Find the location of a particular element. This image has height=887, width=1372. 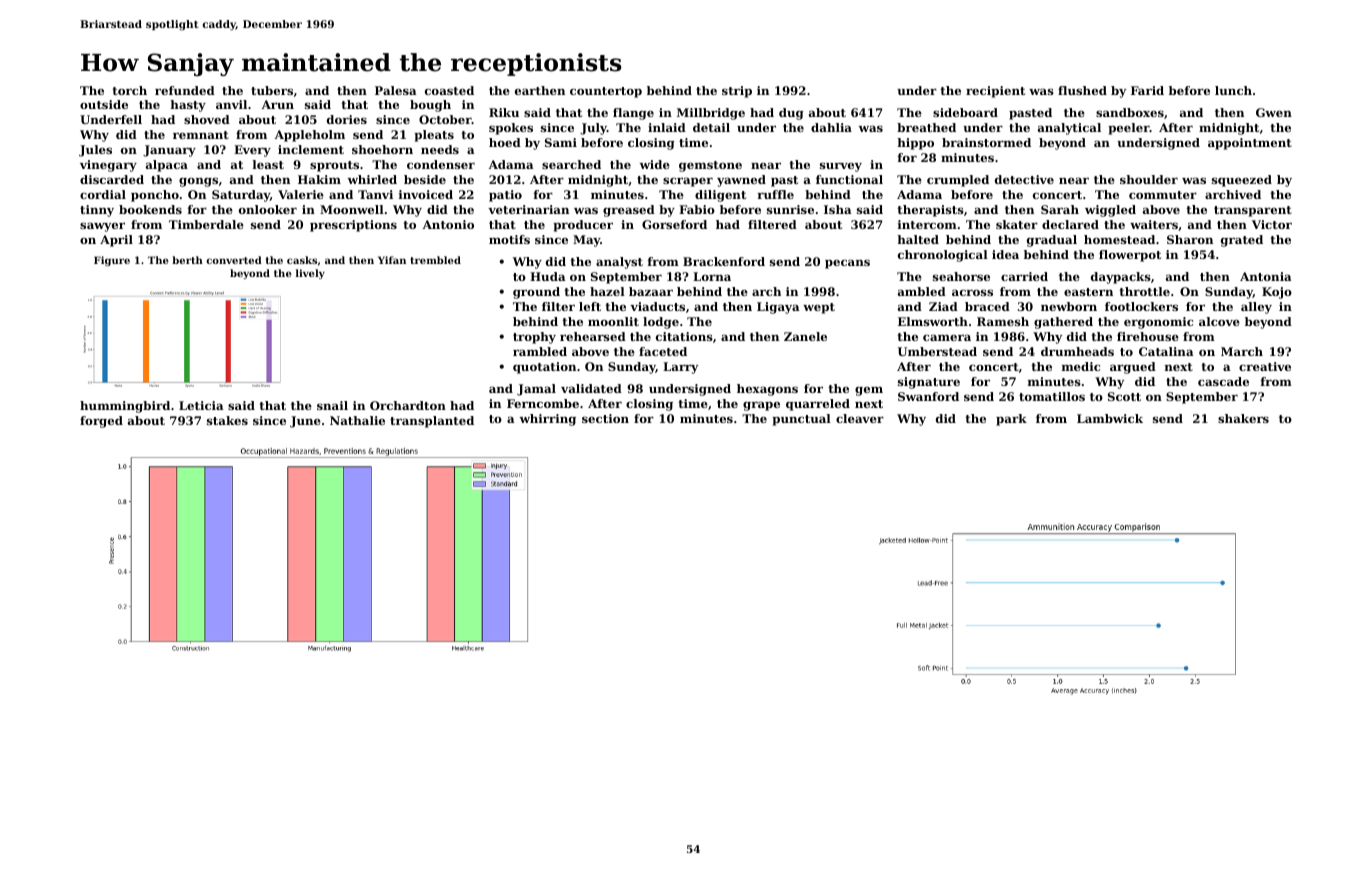

lunch is located at coordinates (1233, 90).
